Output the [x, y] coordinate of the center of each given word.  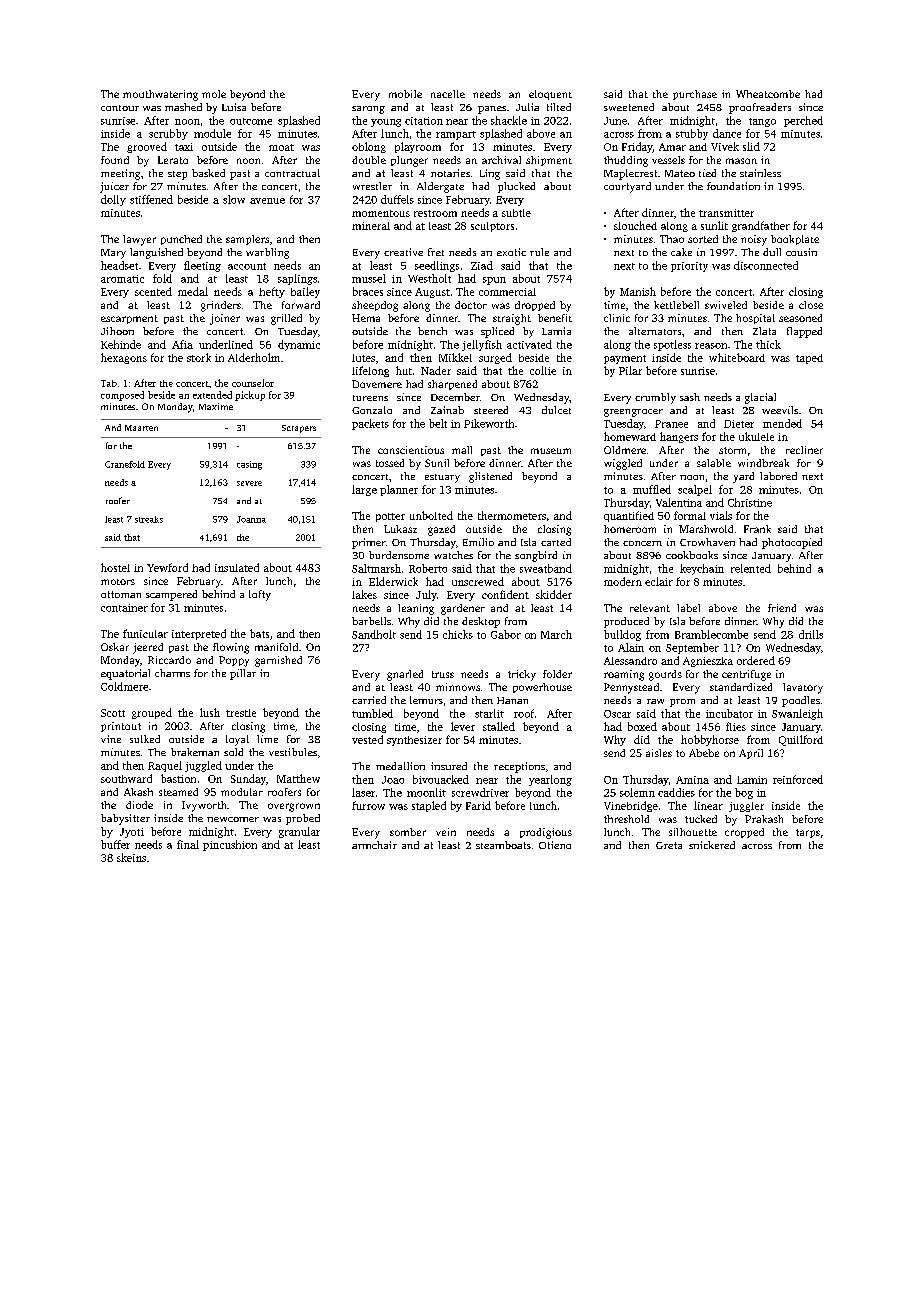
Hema [366, 318]
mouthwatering [160, 95]
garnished [278, 661]
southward [126, 778]
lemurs [426, 700]
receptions [519, 767]
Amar [672, 147]
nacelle [448, 94]
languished [156, 253]
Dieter [739, 424]
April [751, 754]
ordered [756, 660]
